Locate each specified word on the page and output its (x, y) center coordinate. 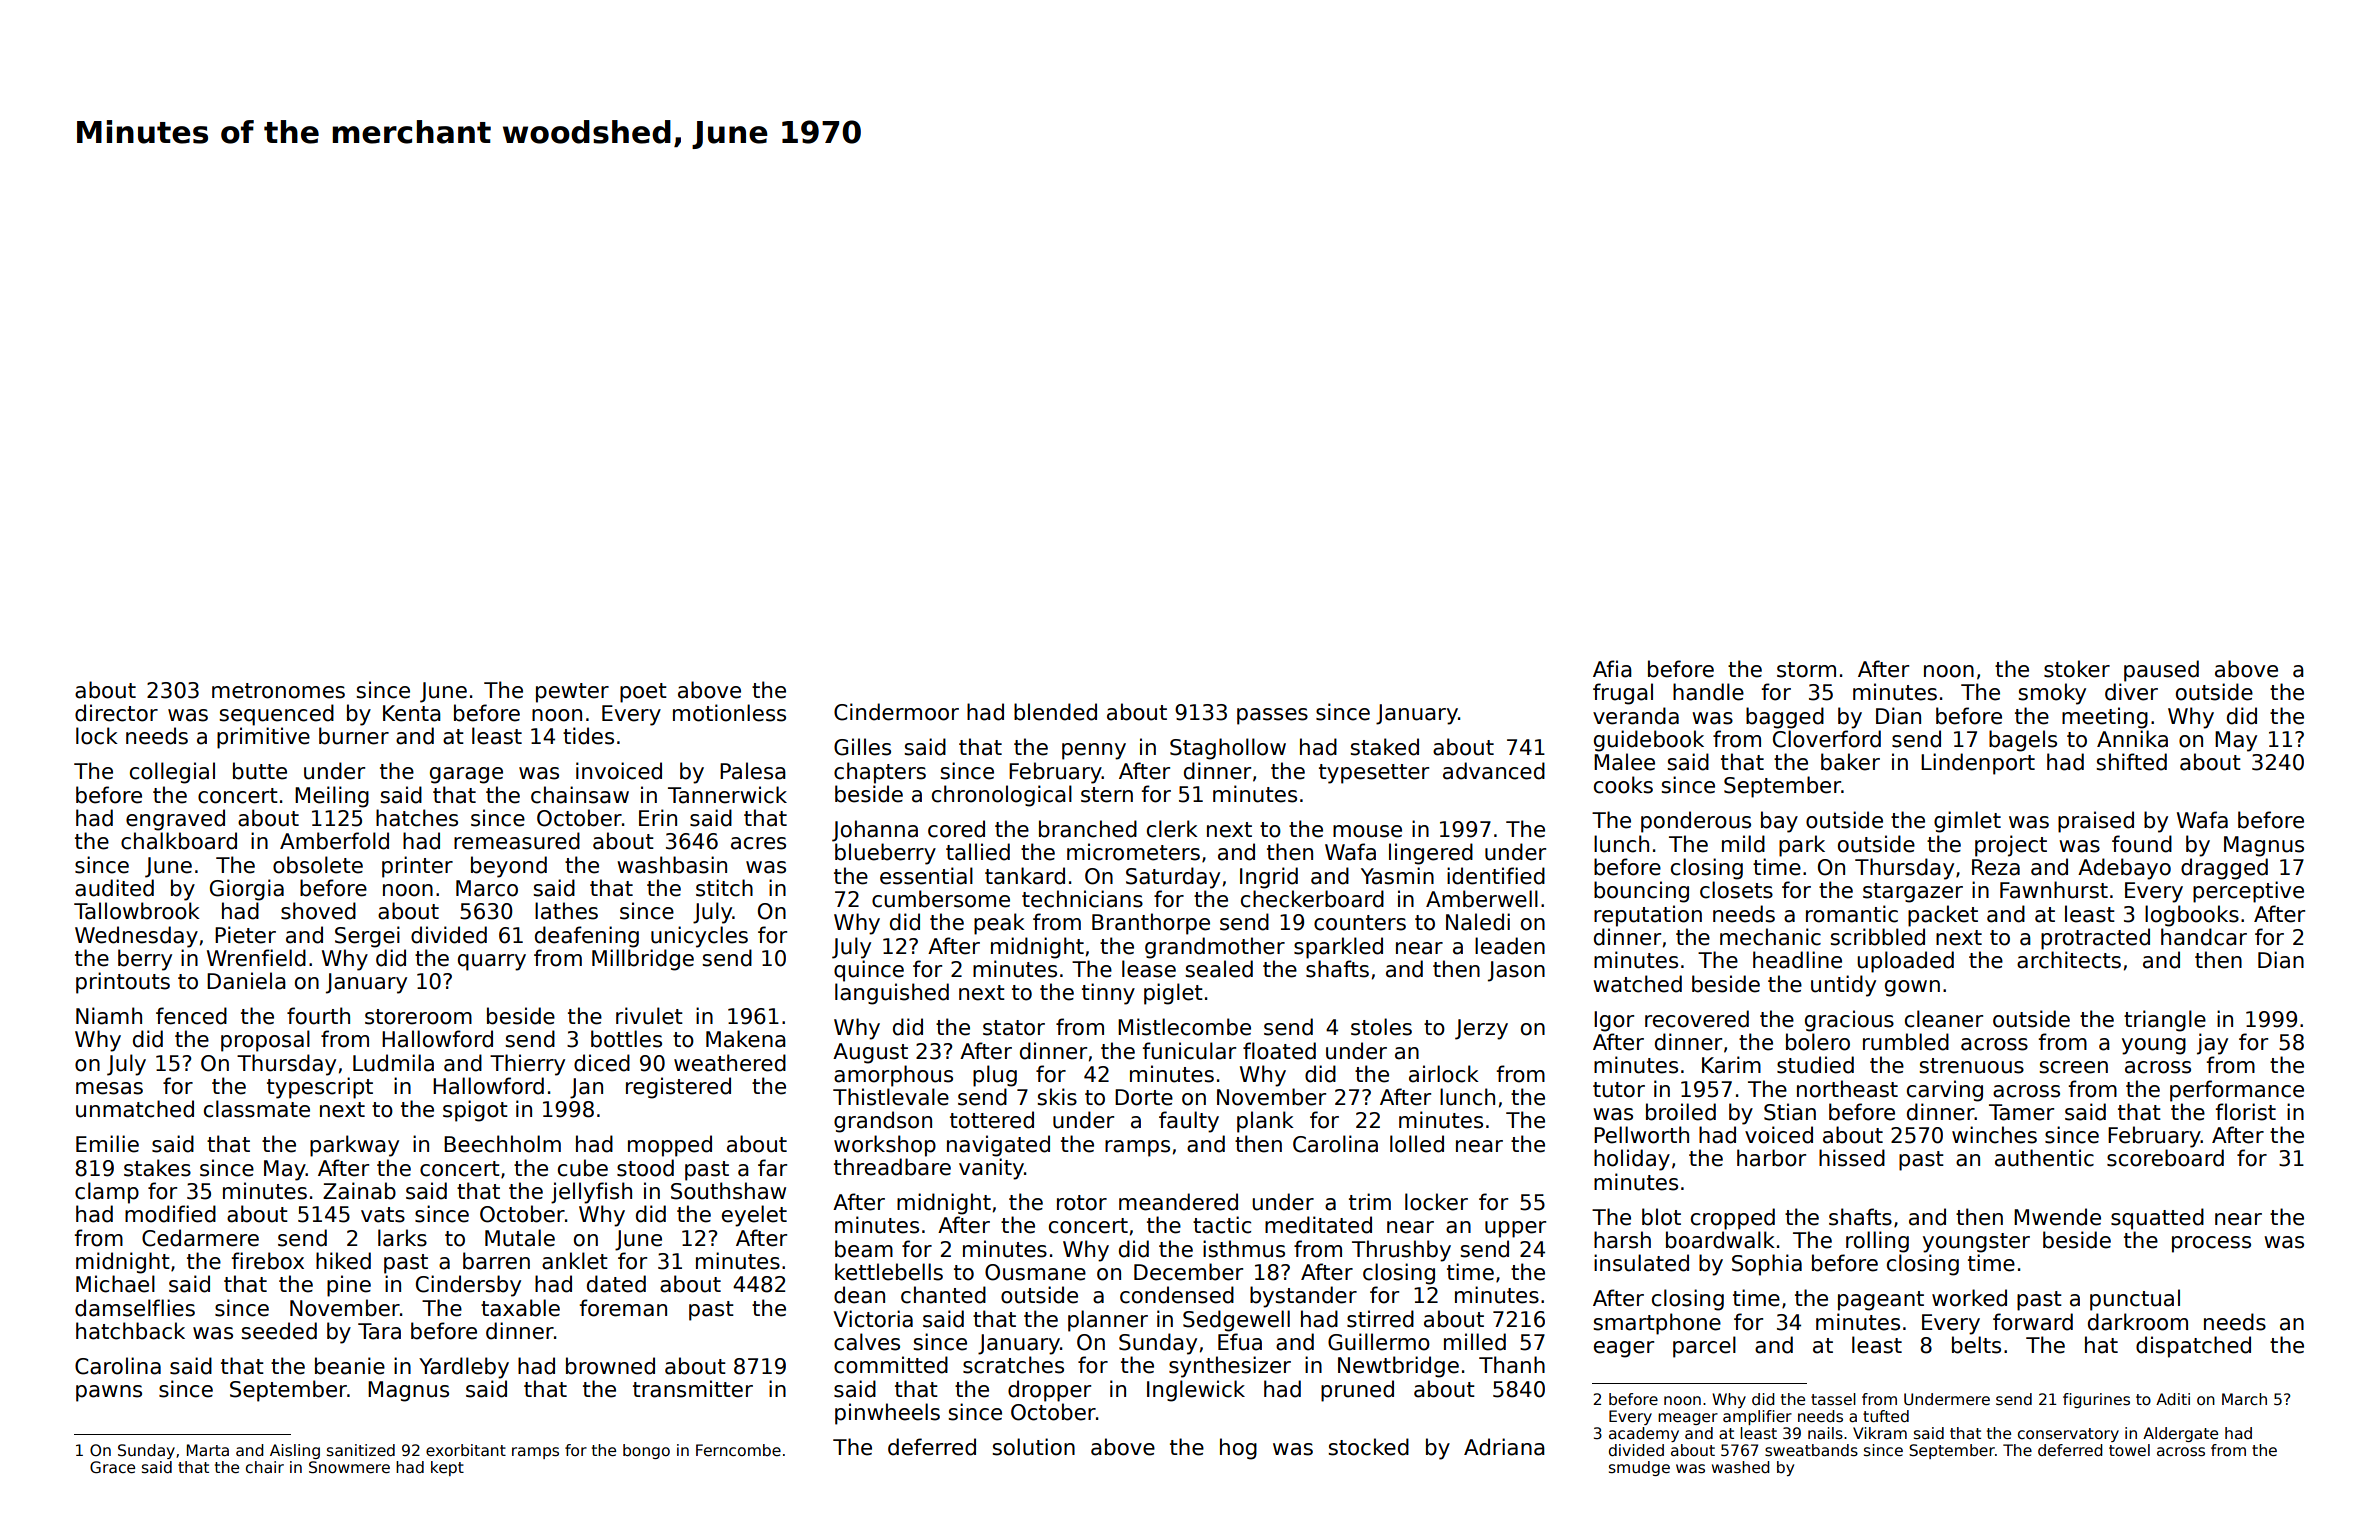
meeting (2105, 718)
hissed (1852, 1158)
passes (1272, 716)
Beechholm (502, 1144)
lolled (1417, 1144)
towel (2129, 1450)
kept (447, 1468)
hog (1238, 1449)
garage (466, 775)
